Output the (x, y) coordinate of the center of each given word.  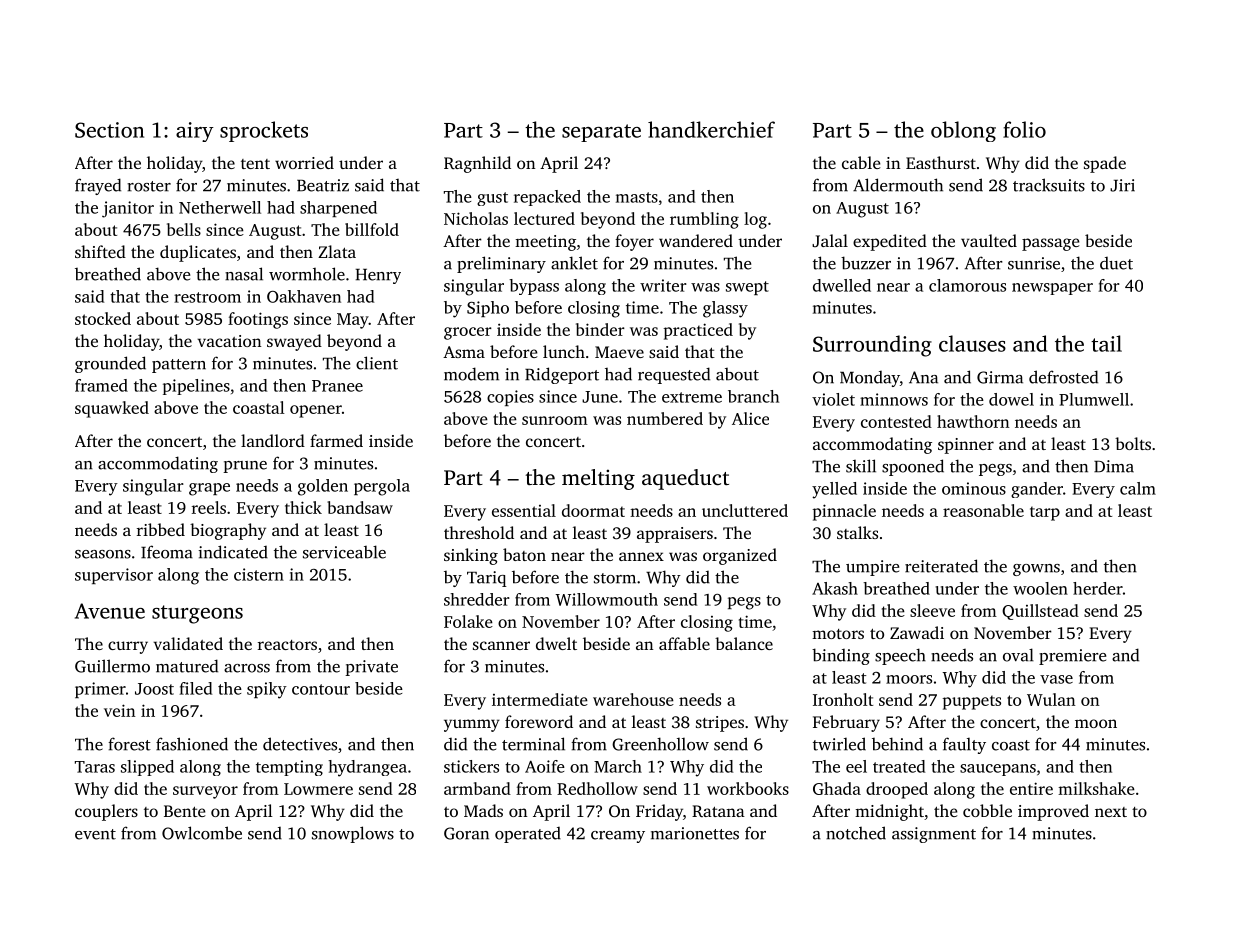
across (247, 668)
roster (149, 186)
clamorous (967, 285)
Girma (1000, 377)
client (377, 363)
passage (1051, 244)
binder (600, 329)
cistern (259, 574)
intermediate (540, 699)
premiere (1072, 657)
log (755, 220)
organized (740, 556)
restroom (207, 297)
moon (1096, 723)
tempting (289, 768)
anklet (574, 263)
